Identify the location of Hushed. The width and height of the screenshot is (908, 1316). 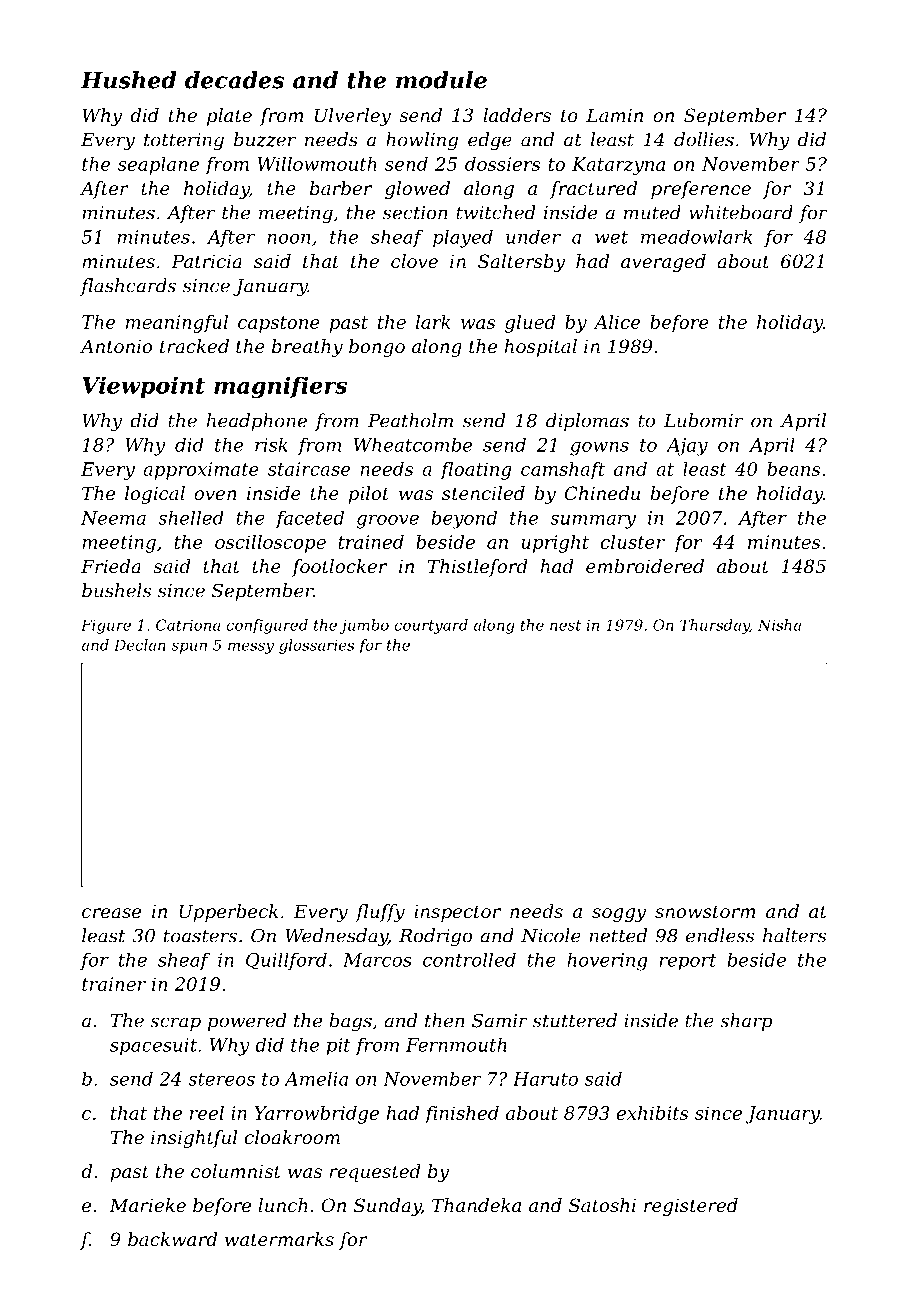
(128, 80).
